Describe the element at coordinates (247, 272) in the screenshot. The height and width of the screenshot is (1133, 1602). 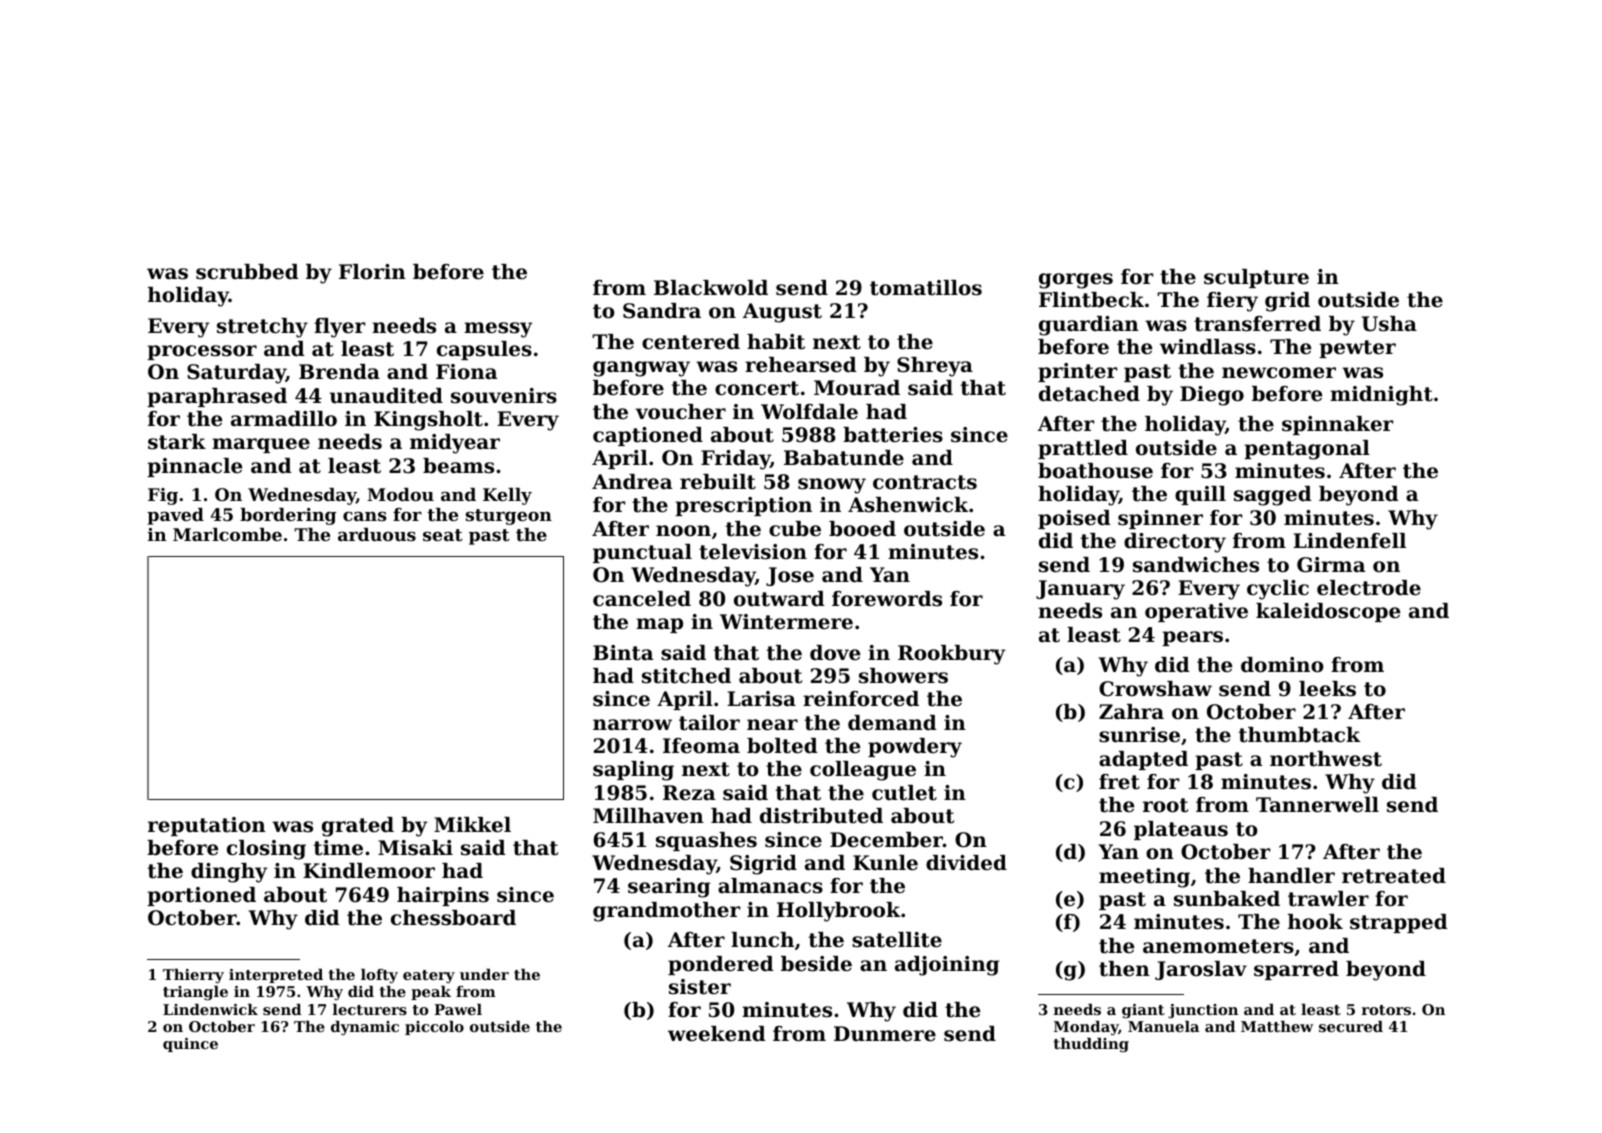
I see `scrubbed` at that location.
